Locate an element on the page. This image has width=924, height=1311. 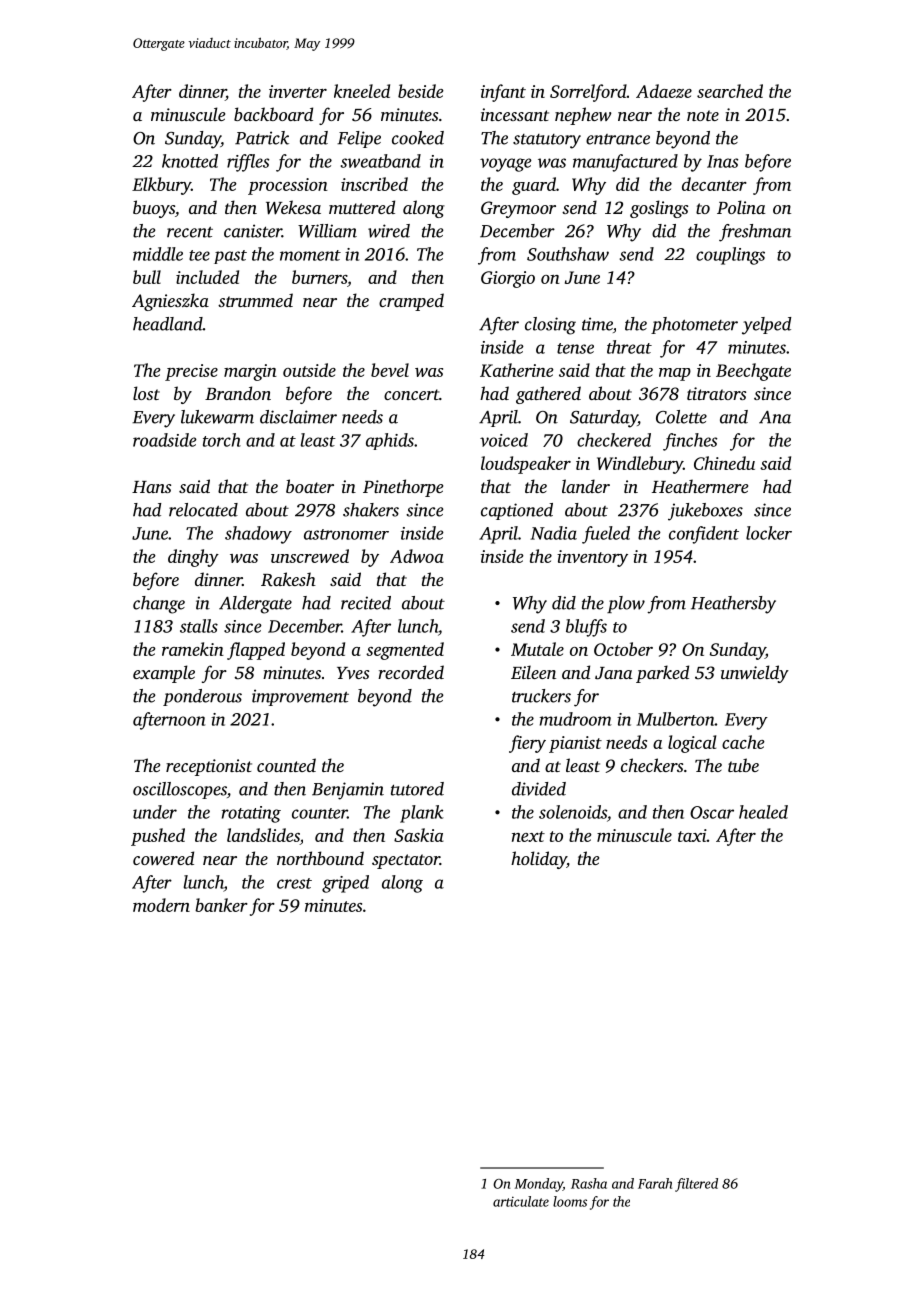
segmented is located at coordinates (405, 651).
